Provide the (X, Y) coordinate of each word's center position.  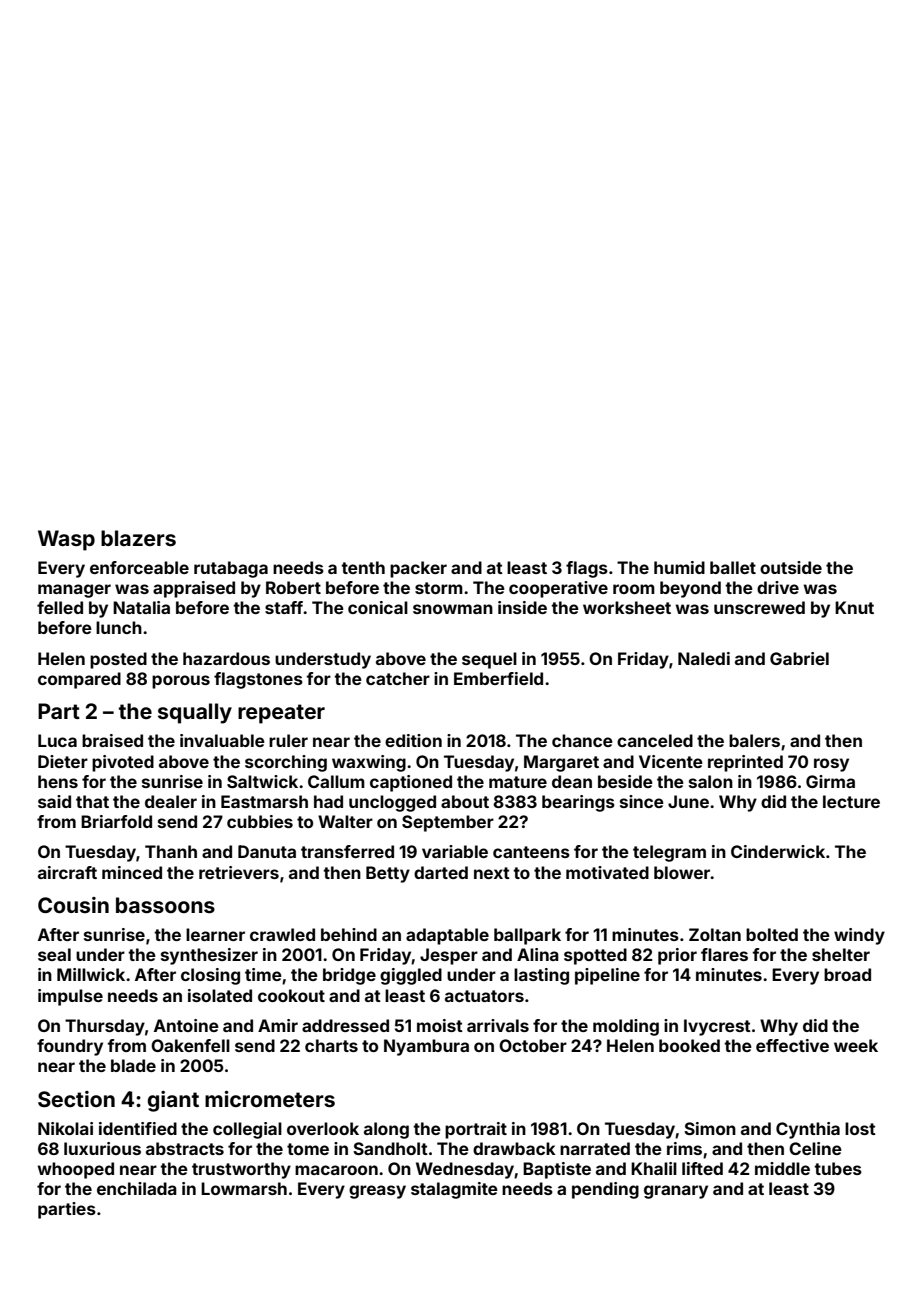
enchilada (137, 1188)
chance (582, 740)
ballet (733, 567)
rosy (831, 765)
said (54, 801)
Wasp (66, 540)
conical (378, 607)
